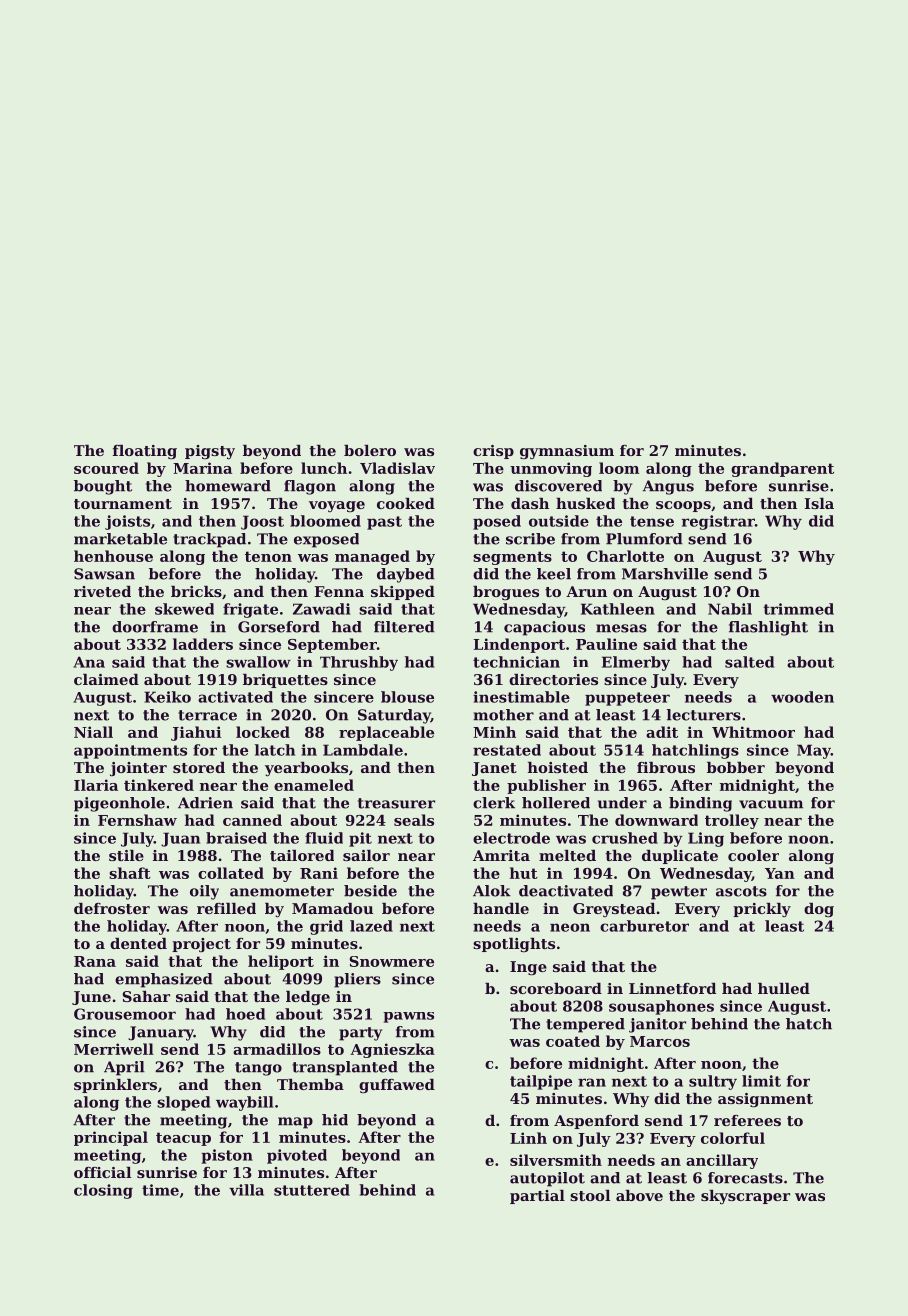  What do you see at coordinates (370, 450) in the page?
I see `bolero` at bounding box center [370, 450].
